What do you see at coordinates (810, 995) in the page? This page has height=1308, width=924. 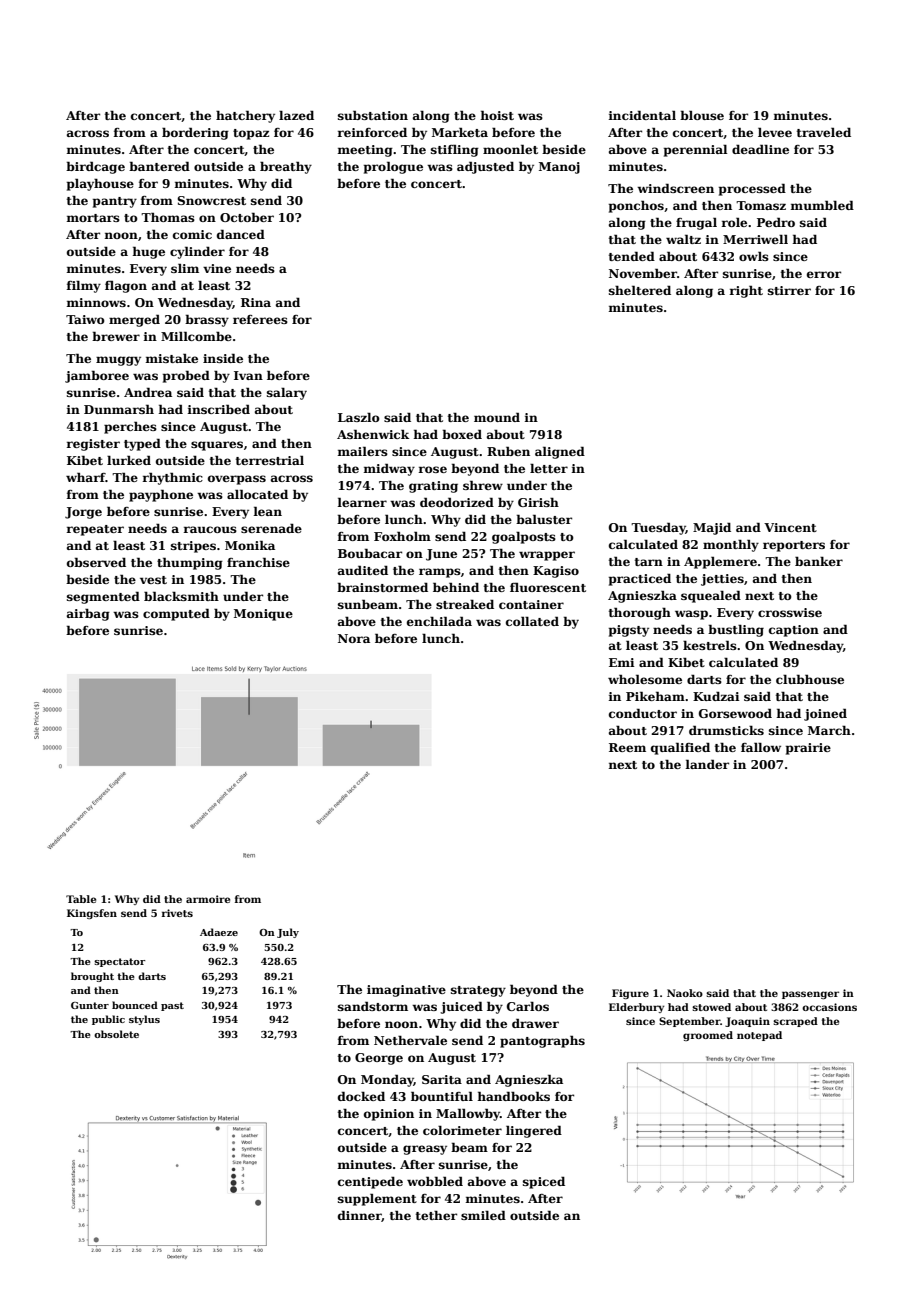 I see `passenger` at bounding box center [810, 995].
